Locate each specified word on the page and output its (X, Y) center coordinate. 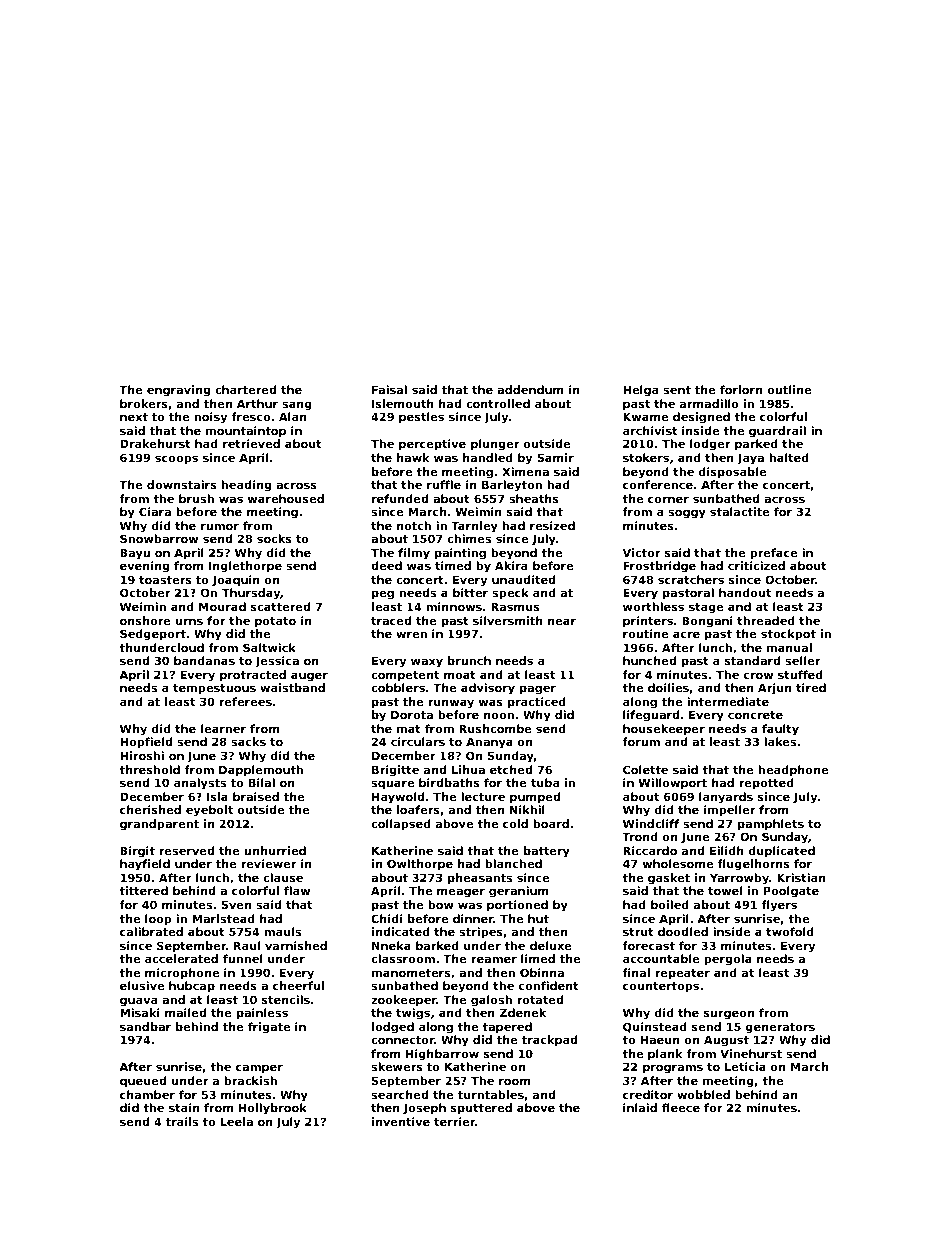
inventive (401, 1121)
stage (706, 608)
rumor (220, 526)
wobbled (703, 1094)
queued (143, 1082)
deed (386, 565)
